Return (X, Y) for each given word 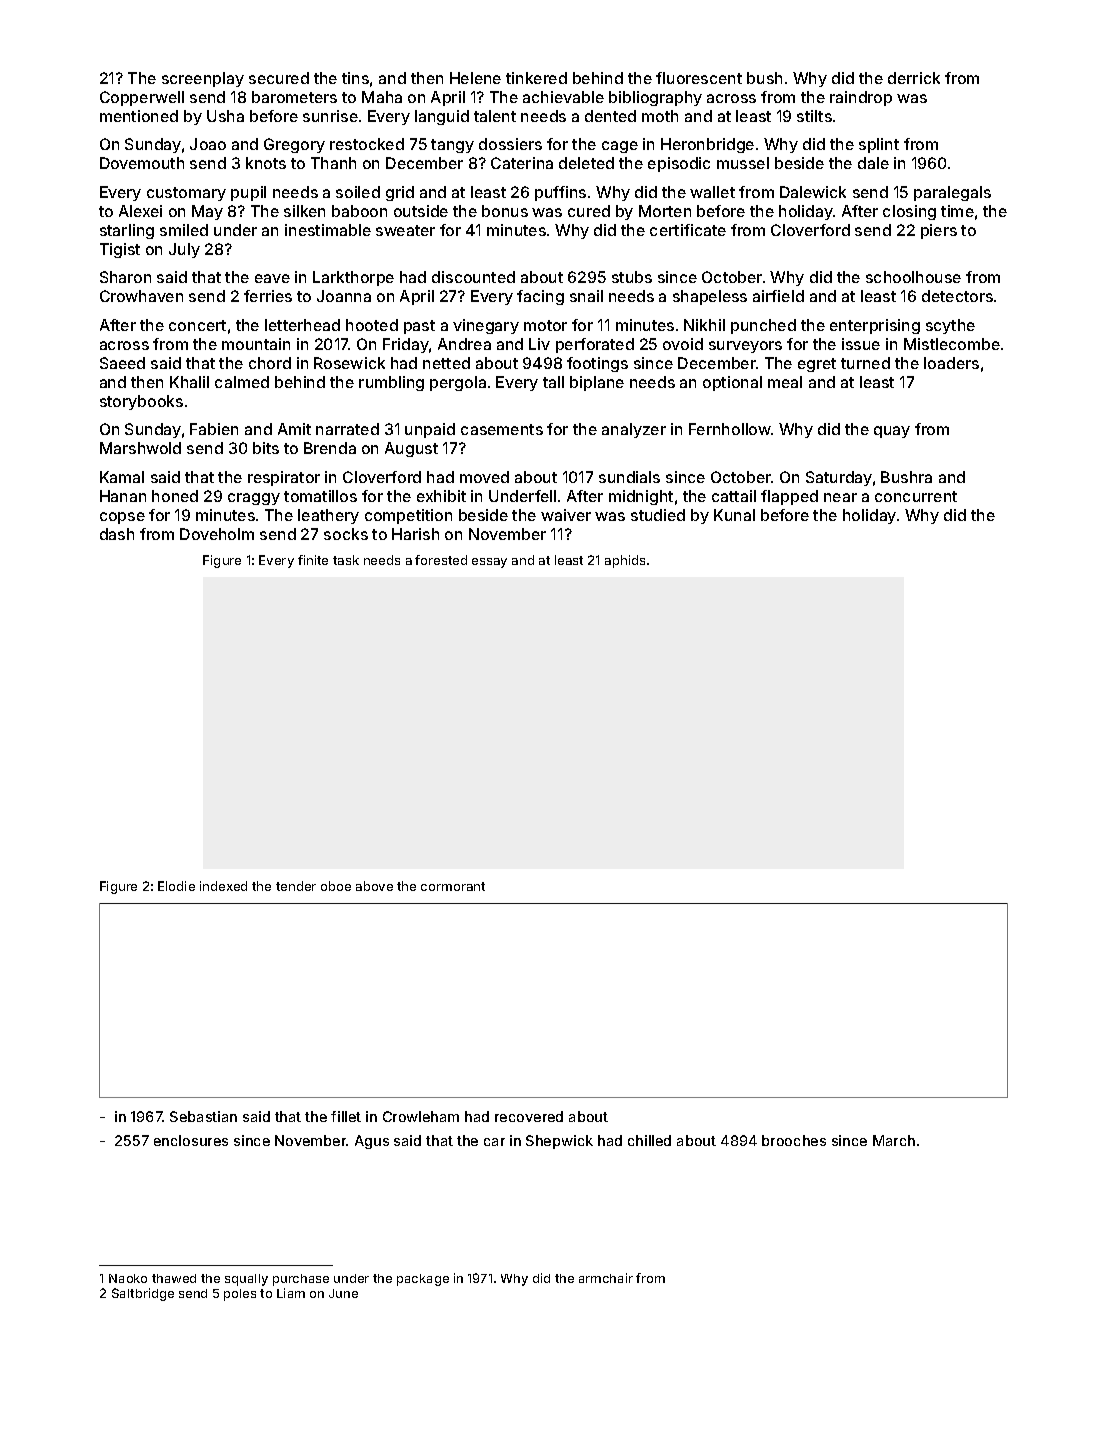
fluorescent (699, 78)
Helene (475, 78)
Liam (291, 1293)
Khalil (189, 382)
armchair (606, 1278)
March (894, 1140)
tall (553, 382)
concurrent (916, 496)
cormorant (453, 886)
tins (355, 78)
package (423, 1280)
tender (296, 886)
